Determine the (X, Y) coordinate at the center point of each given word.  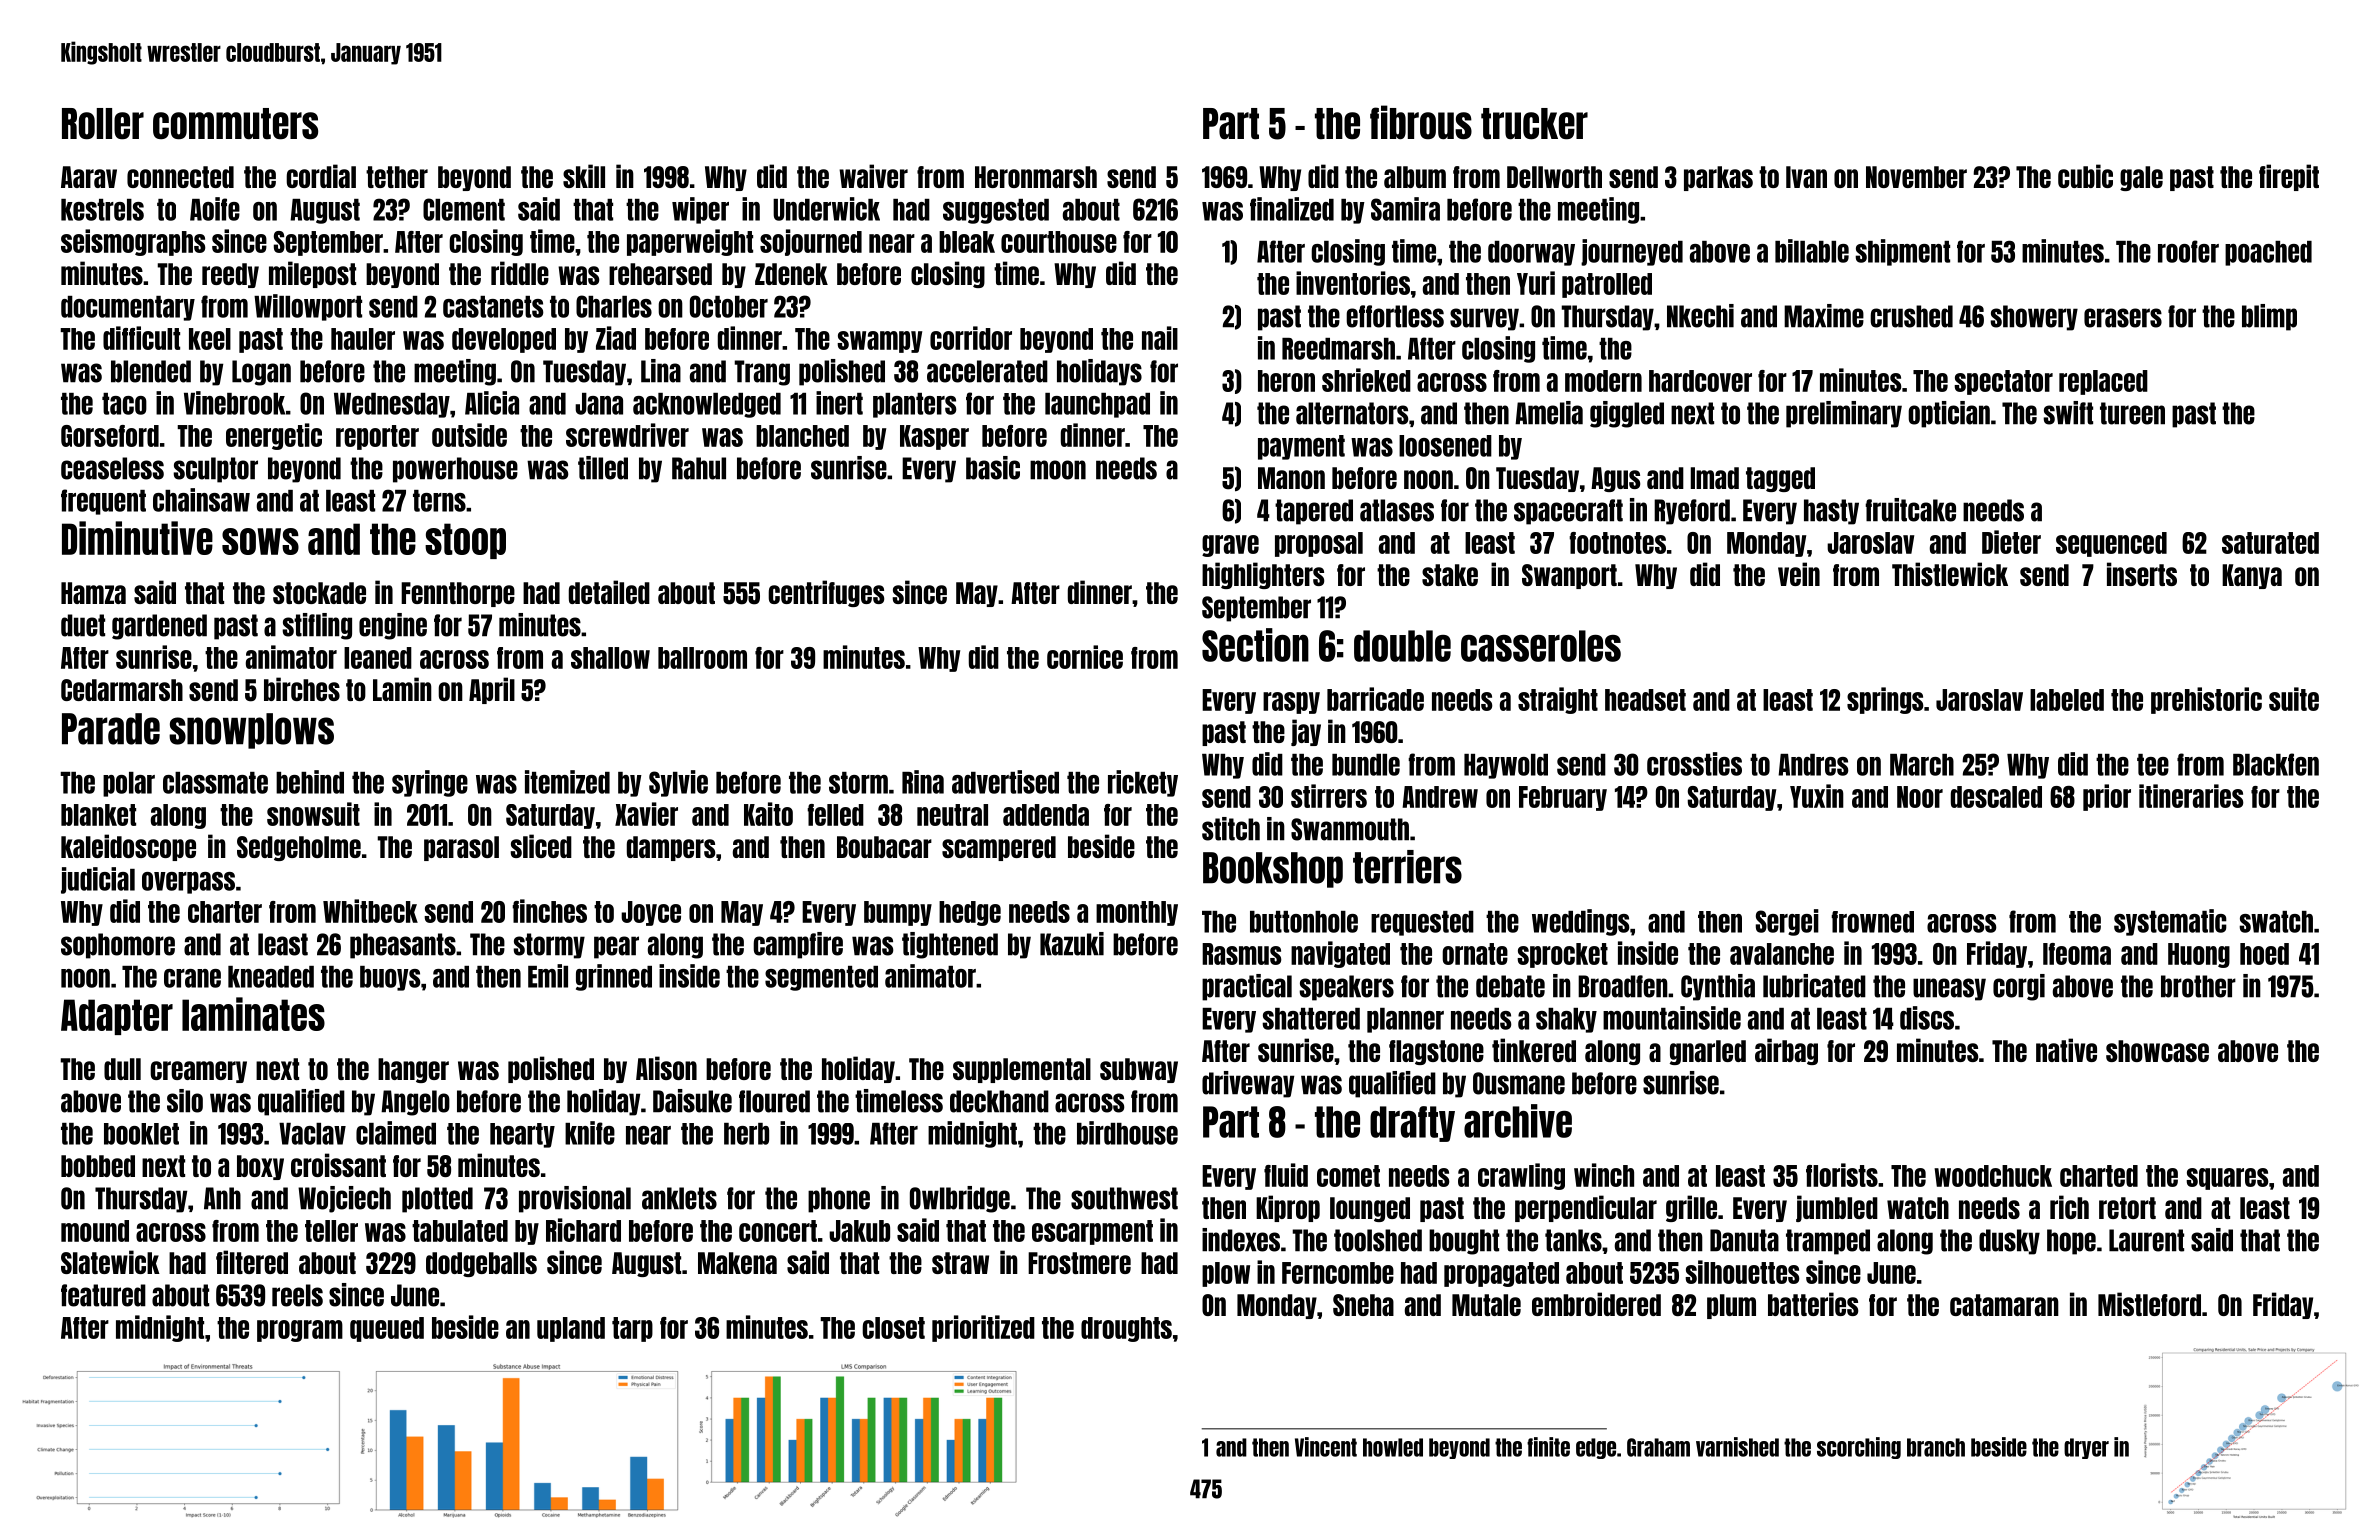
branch (1936, 1447)
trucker (1534, 124)
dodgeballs (481, 1264)
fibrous (1421, 122)
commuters (235, 124)
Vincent (1326, 1447)
